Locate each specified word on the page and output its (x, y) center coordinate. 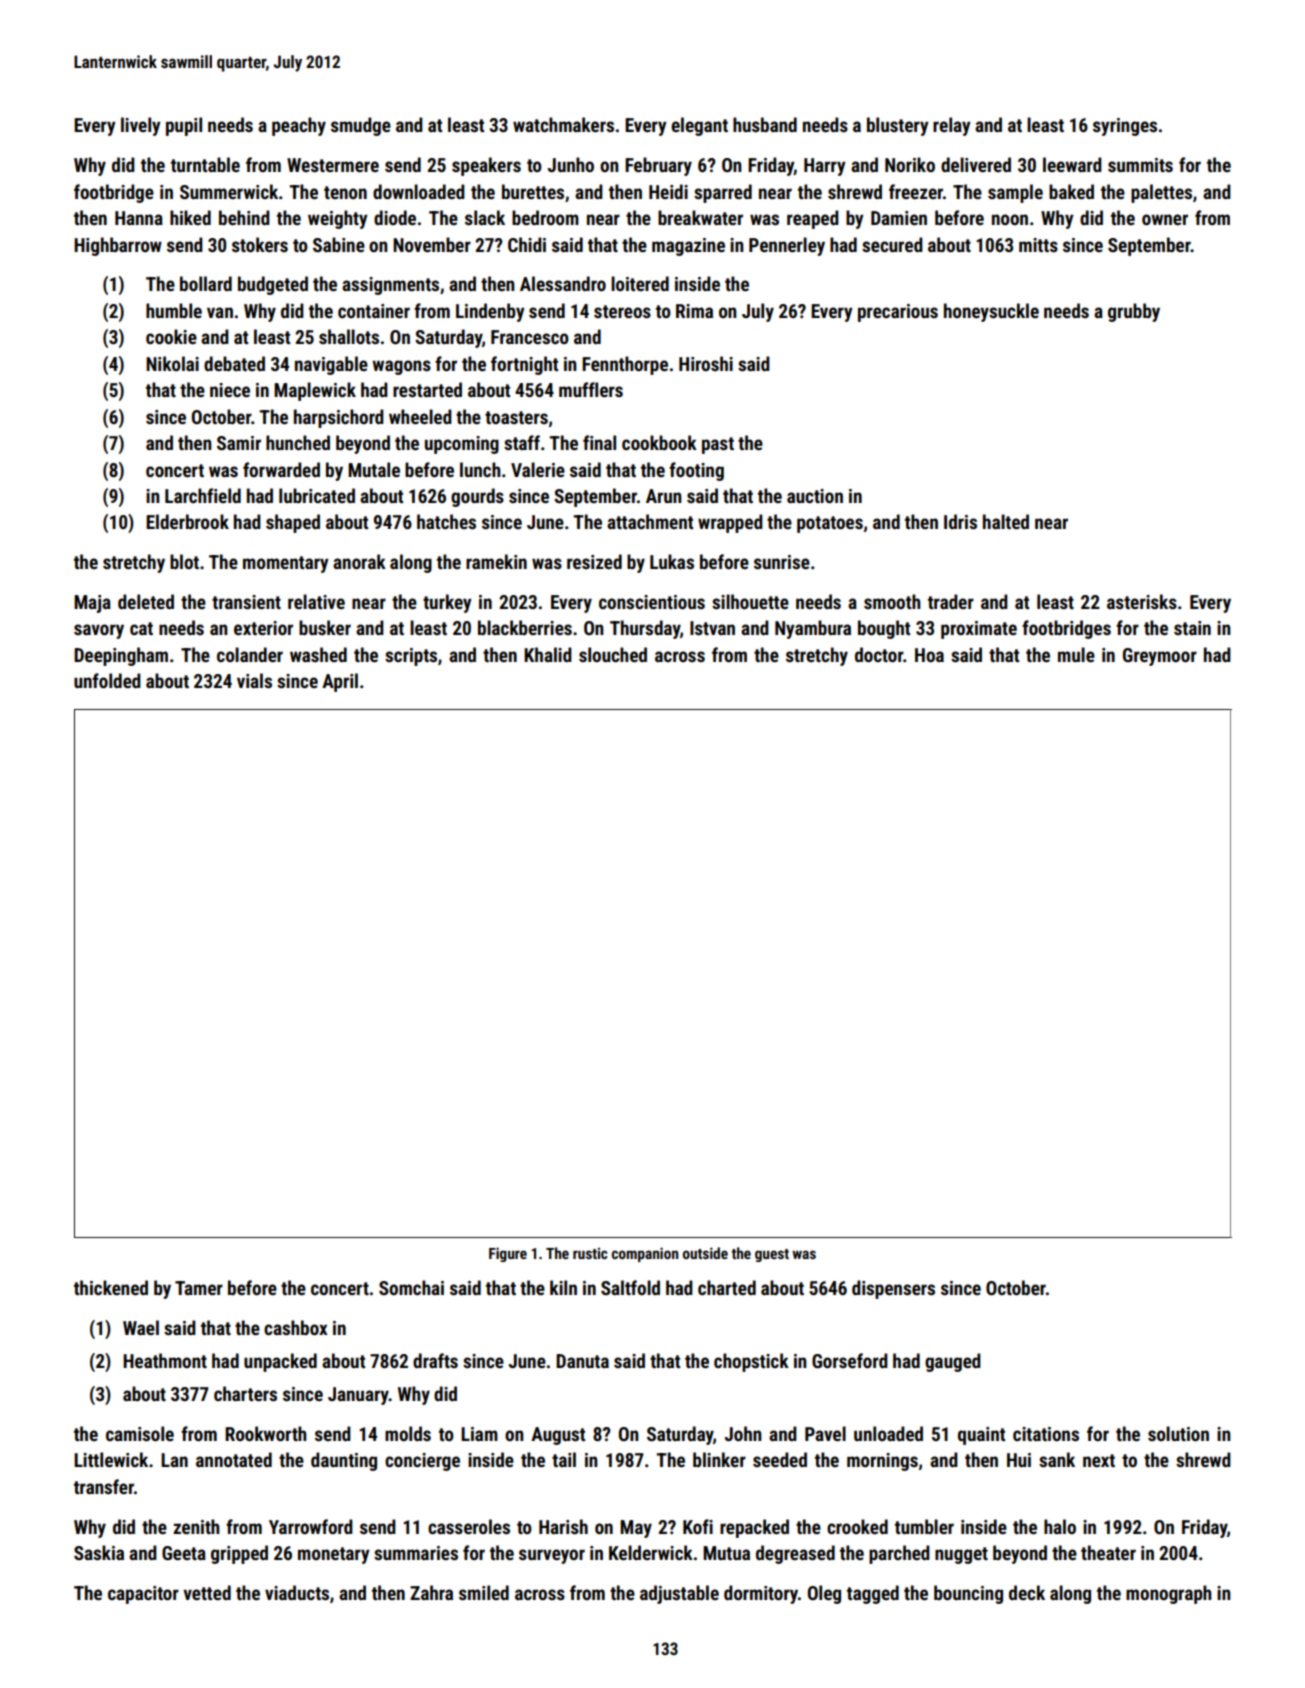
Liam (479, 1434)
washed (318, 654)
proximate (979, 630)
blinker (719, 1459)
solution (1178, 1433)
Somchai (411, 1287)
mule (1076, 654)
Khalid (548, 654)
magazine (688, 247)
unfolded (107, 680)
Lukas (672, 561)
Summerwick (229, 191)
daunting (344, 1461)
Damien (899, 218)
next (1099, 1460)
